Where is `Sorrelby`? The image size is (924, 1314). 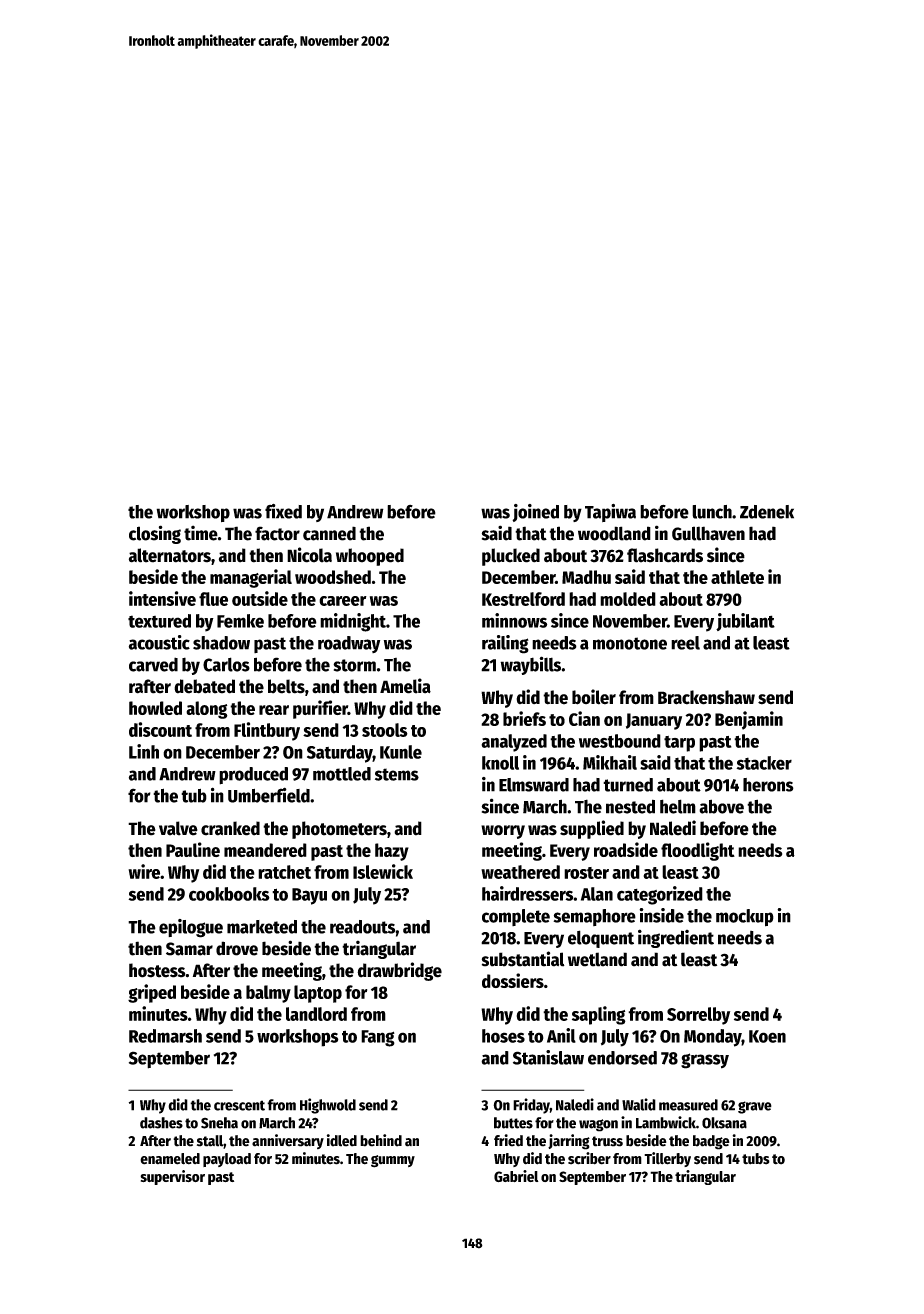 Sorrelby is located at coordinates (698, 1016).
